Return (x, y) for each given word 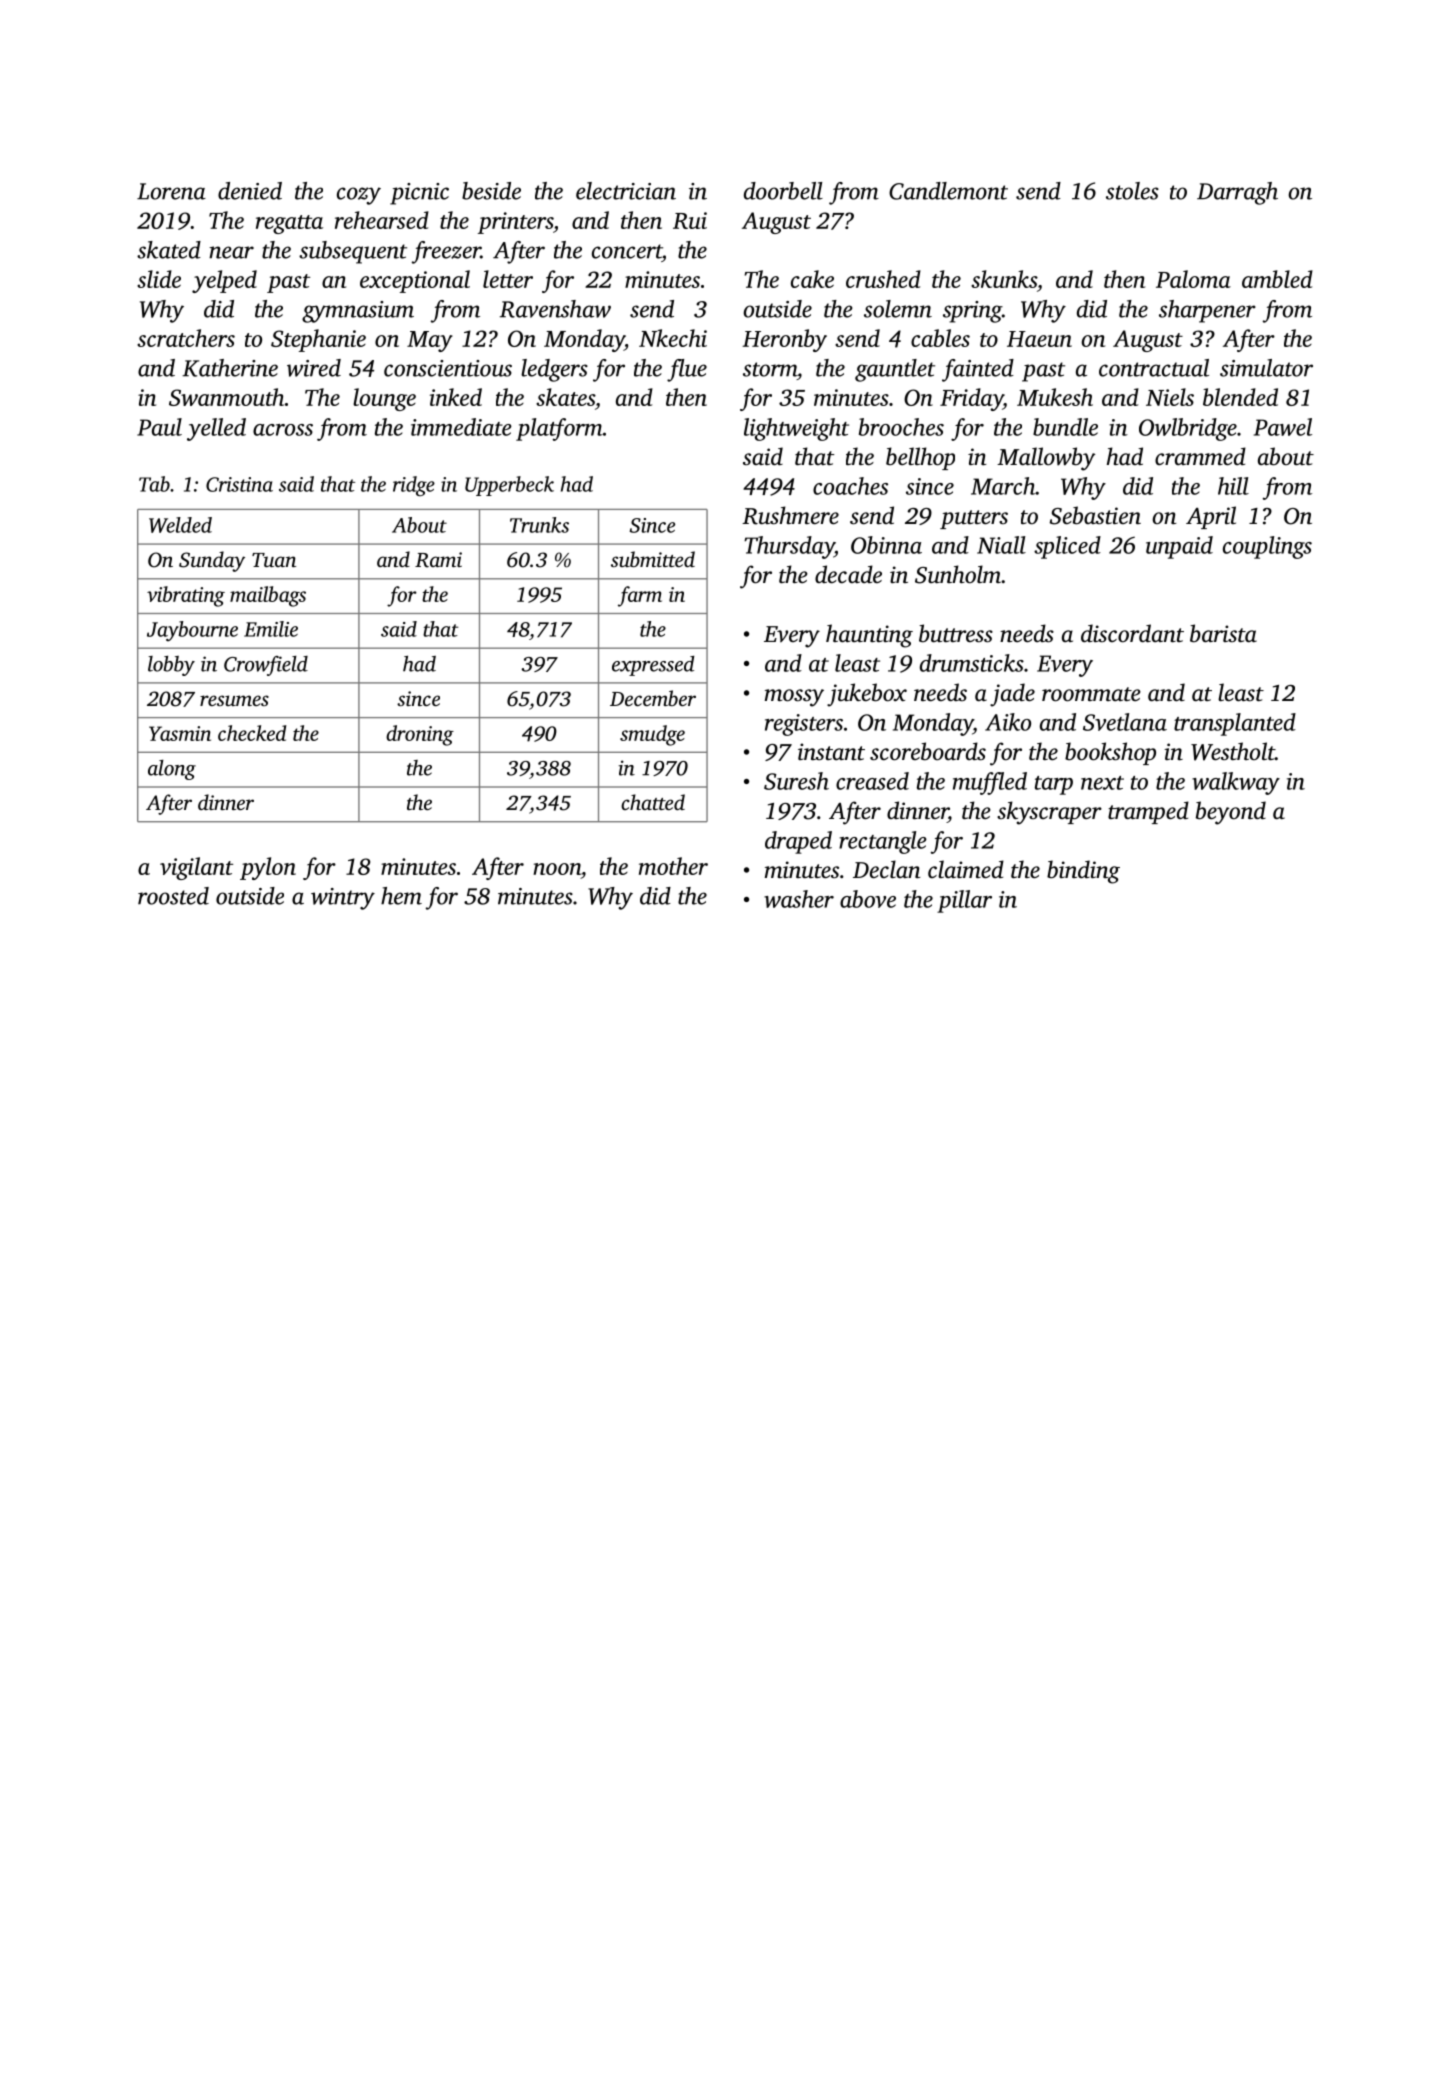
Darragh (1237, 193)
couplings (1267, 547)
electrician (626, 191)
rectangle (883, 842)
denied (250, 191)
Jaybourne (192, 631)
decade (848, 574)
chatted (653, 802)
